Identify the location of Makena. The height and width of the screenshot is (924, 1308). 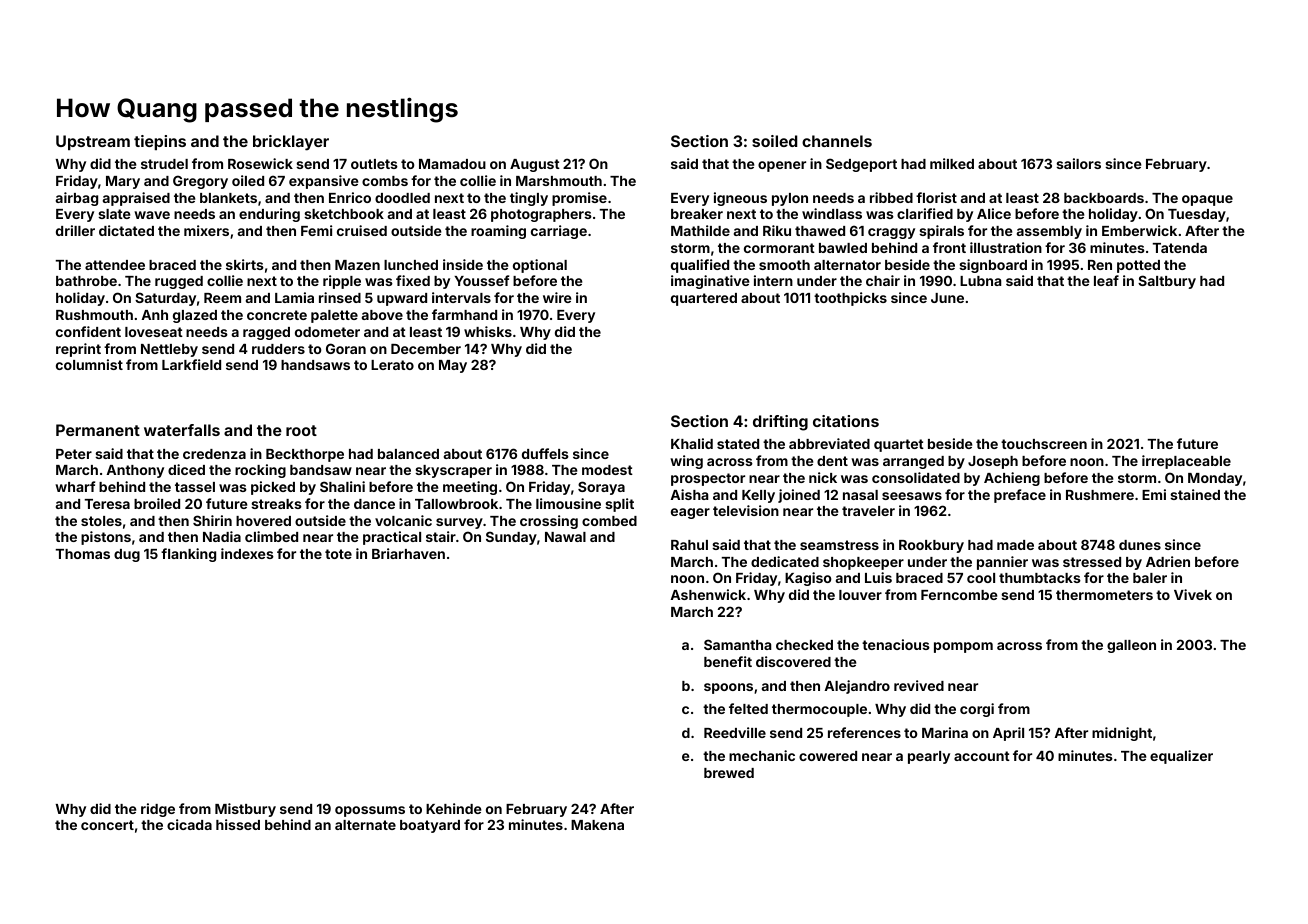
(597, 825).
